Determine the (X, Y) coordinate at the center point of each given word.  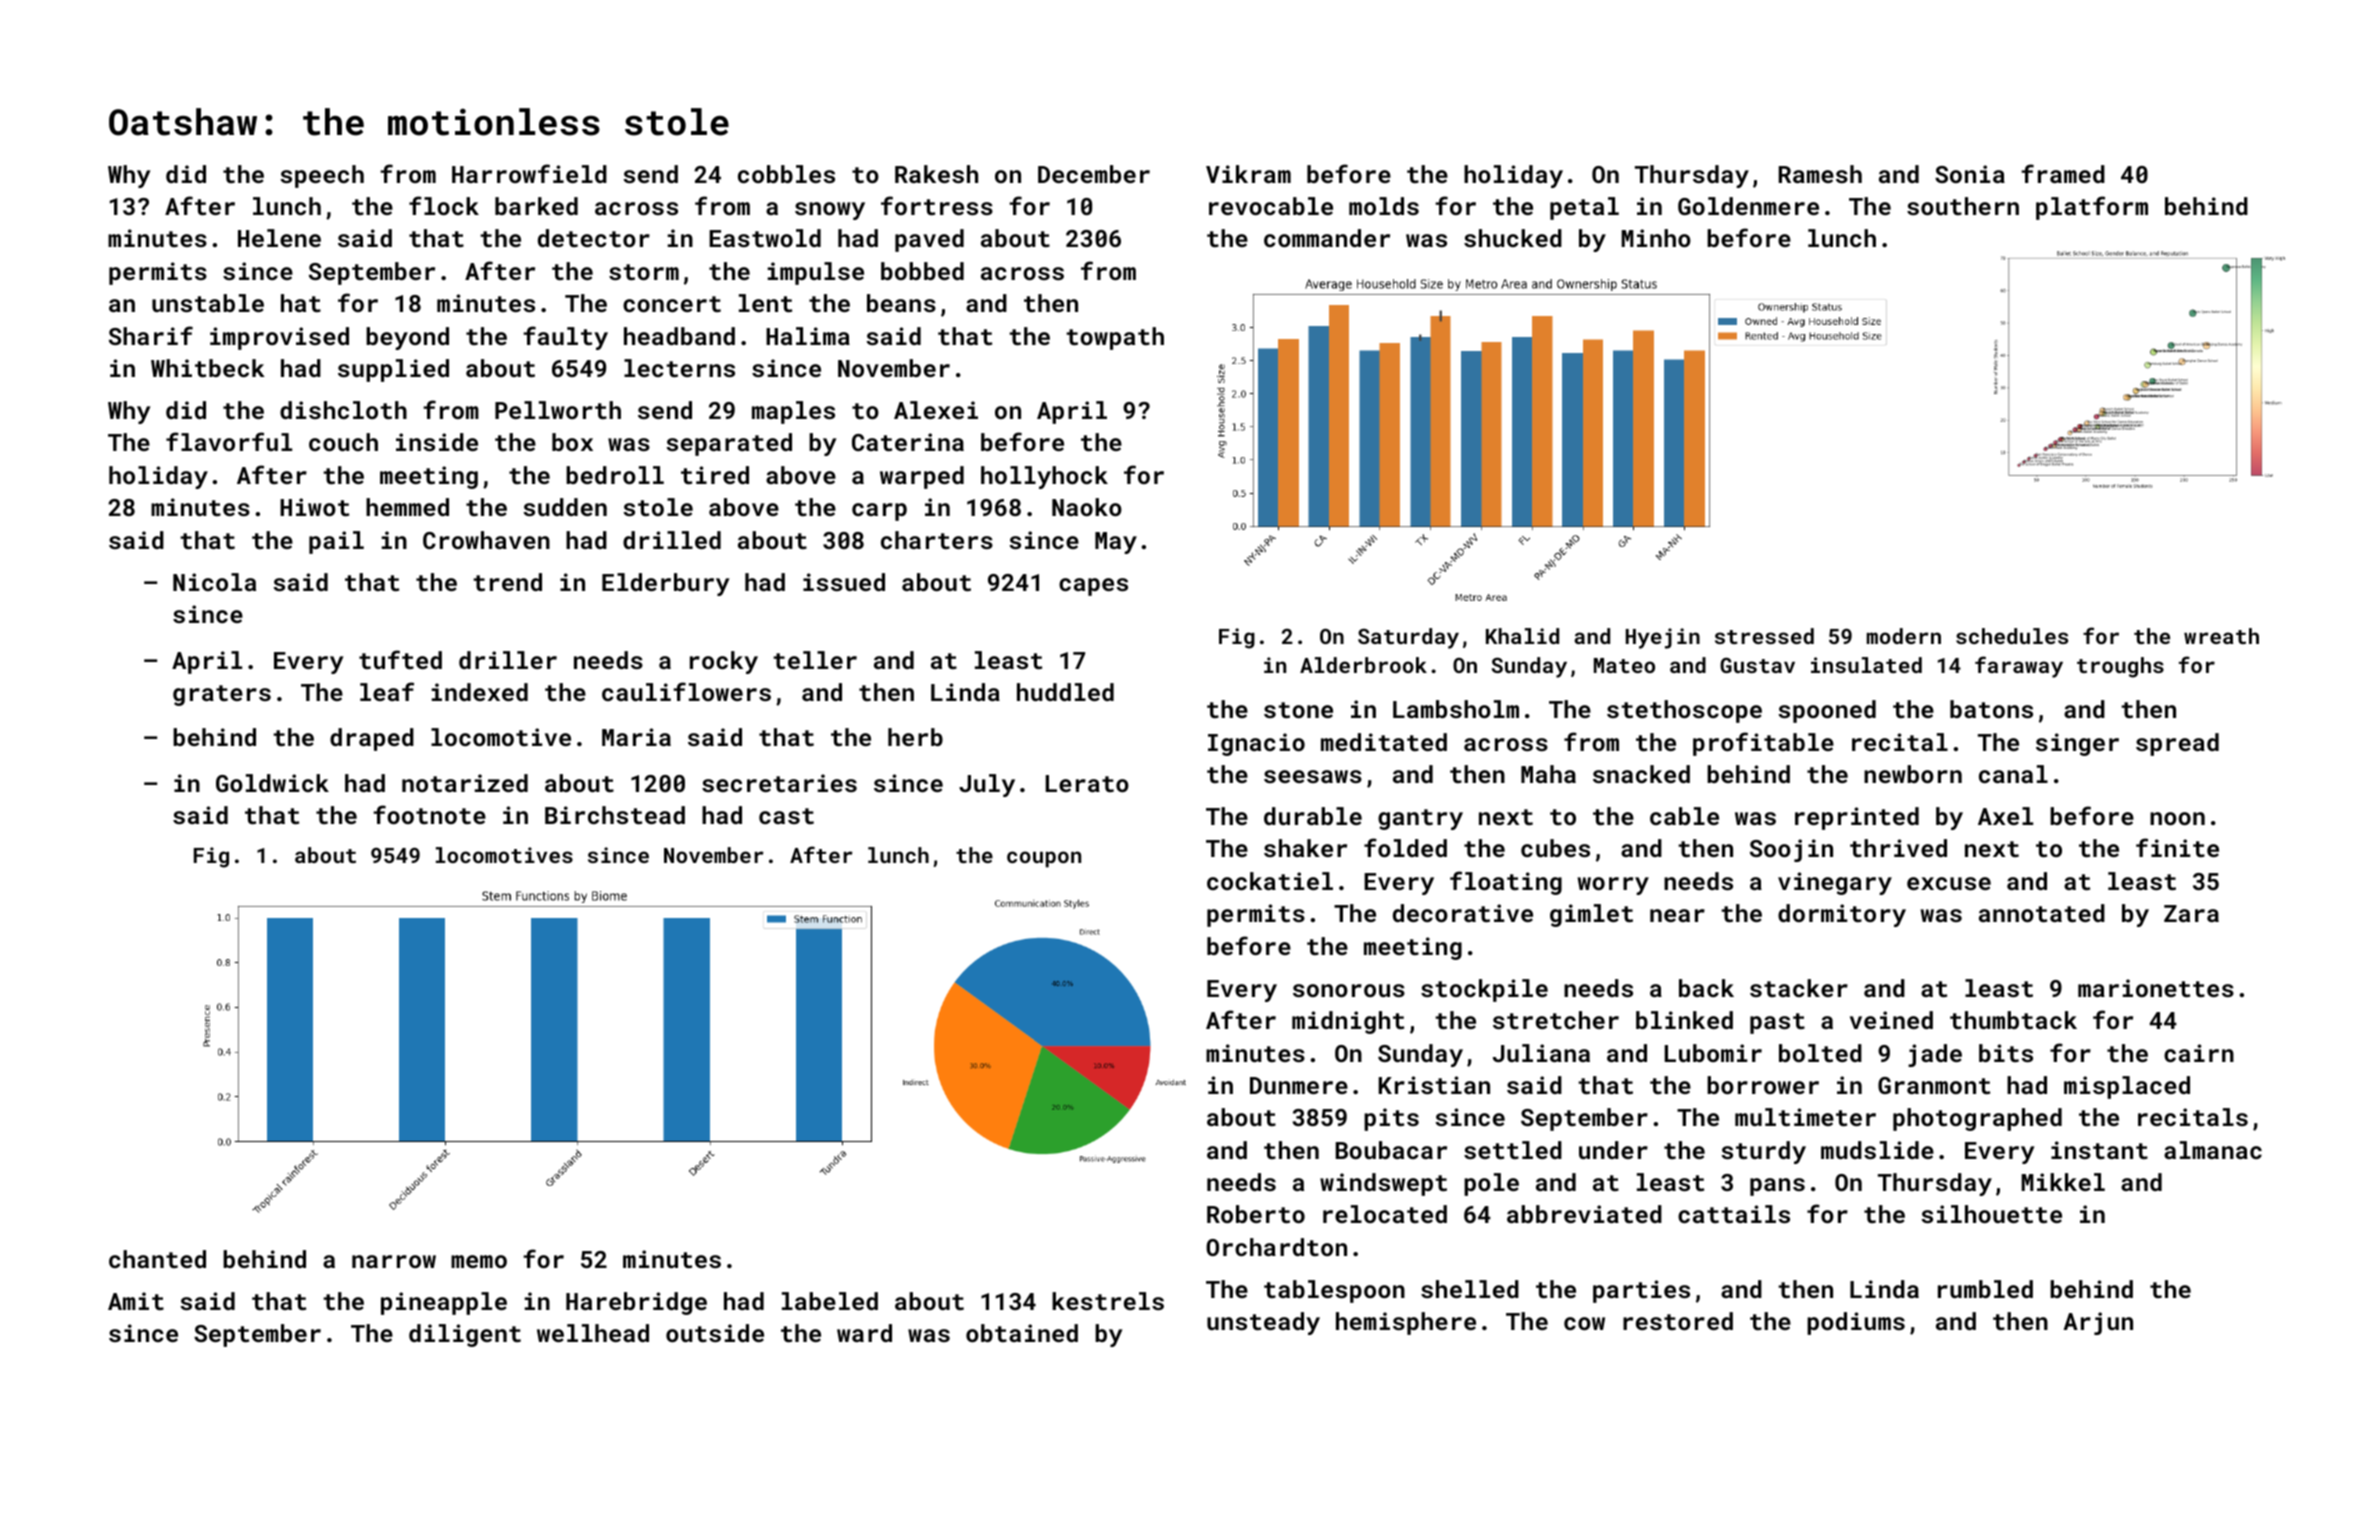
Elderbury (665, 584)
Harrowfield (529, 173)
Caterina (908, 442)
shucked (1513, 238)
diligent (465, 1335)
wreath (2221, 636)
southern (1963, 206)
